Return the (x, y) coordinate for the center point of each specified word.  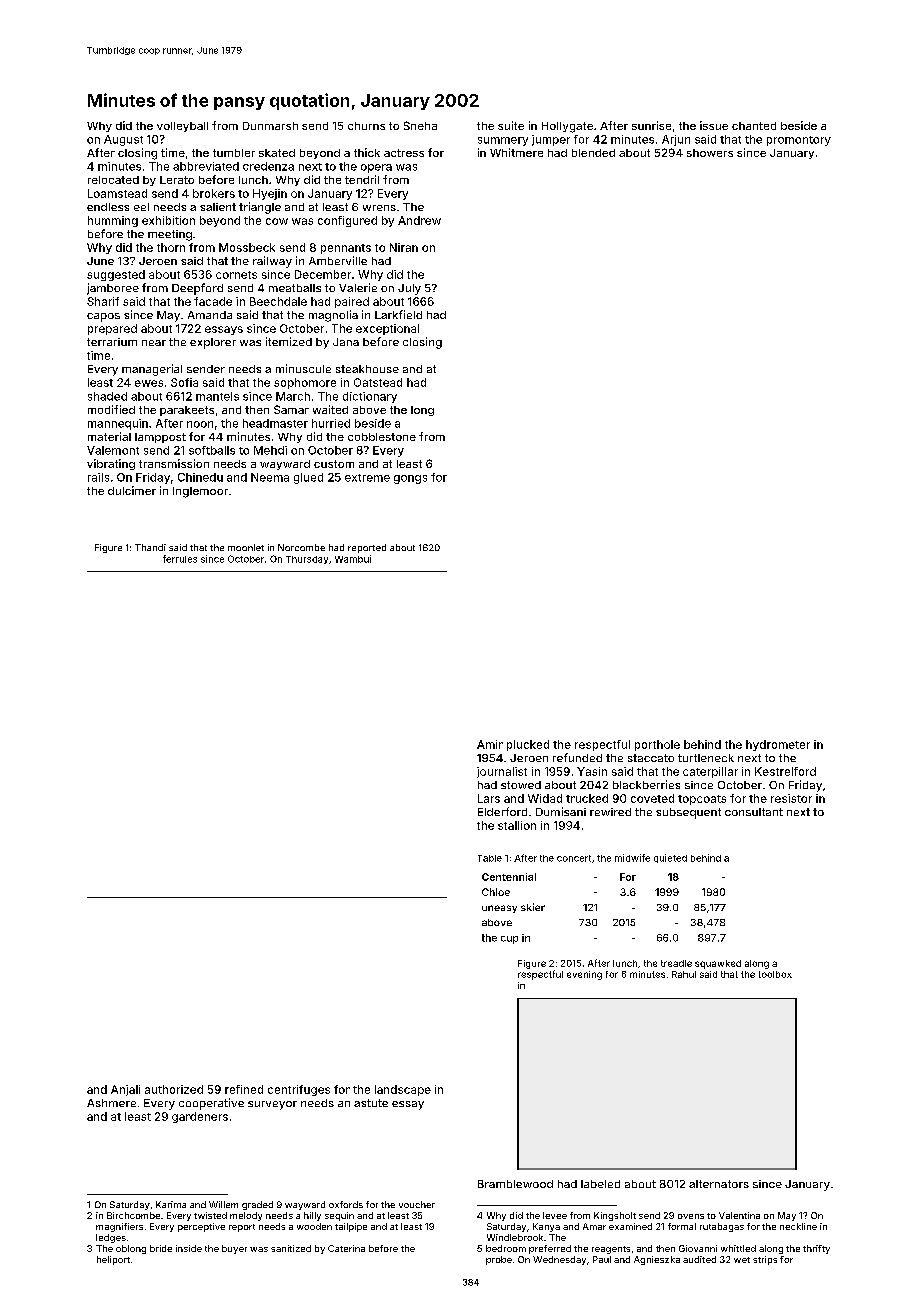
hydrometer (778, 745)
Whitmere (516, 152)
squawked (718, 964)
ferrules (180, 559)
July (409, 289)
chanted (754, 126)
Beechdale (278, 301)
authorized (174, 1089)
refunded (577, 757)
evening (584, 975)
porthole (657, 745)
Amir (490, 744)
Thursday (307, 560)
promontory (799, 141)
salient (218, 207)
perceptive (201, 1227)
